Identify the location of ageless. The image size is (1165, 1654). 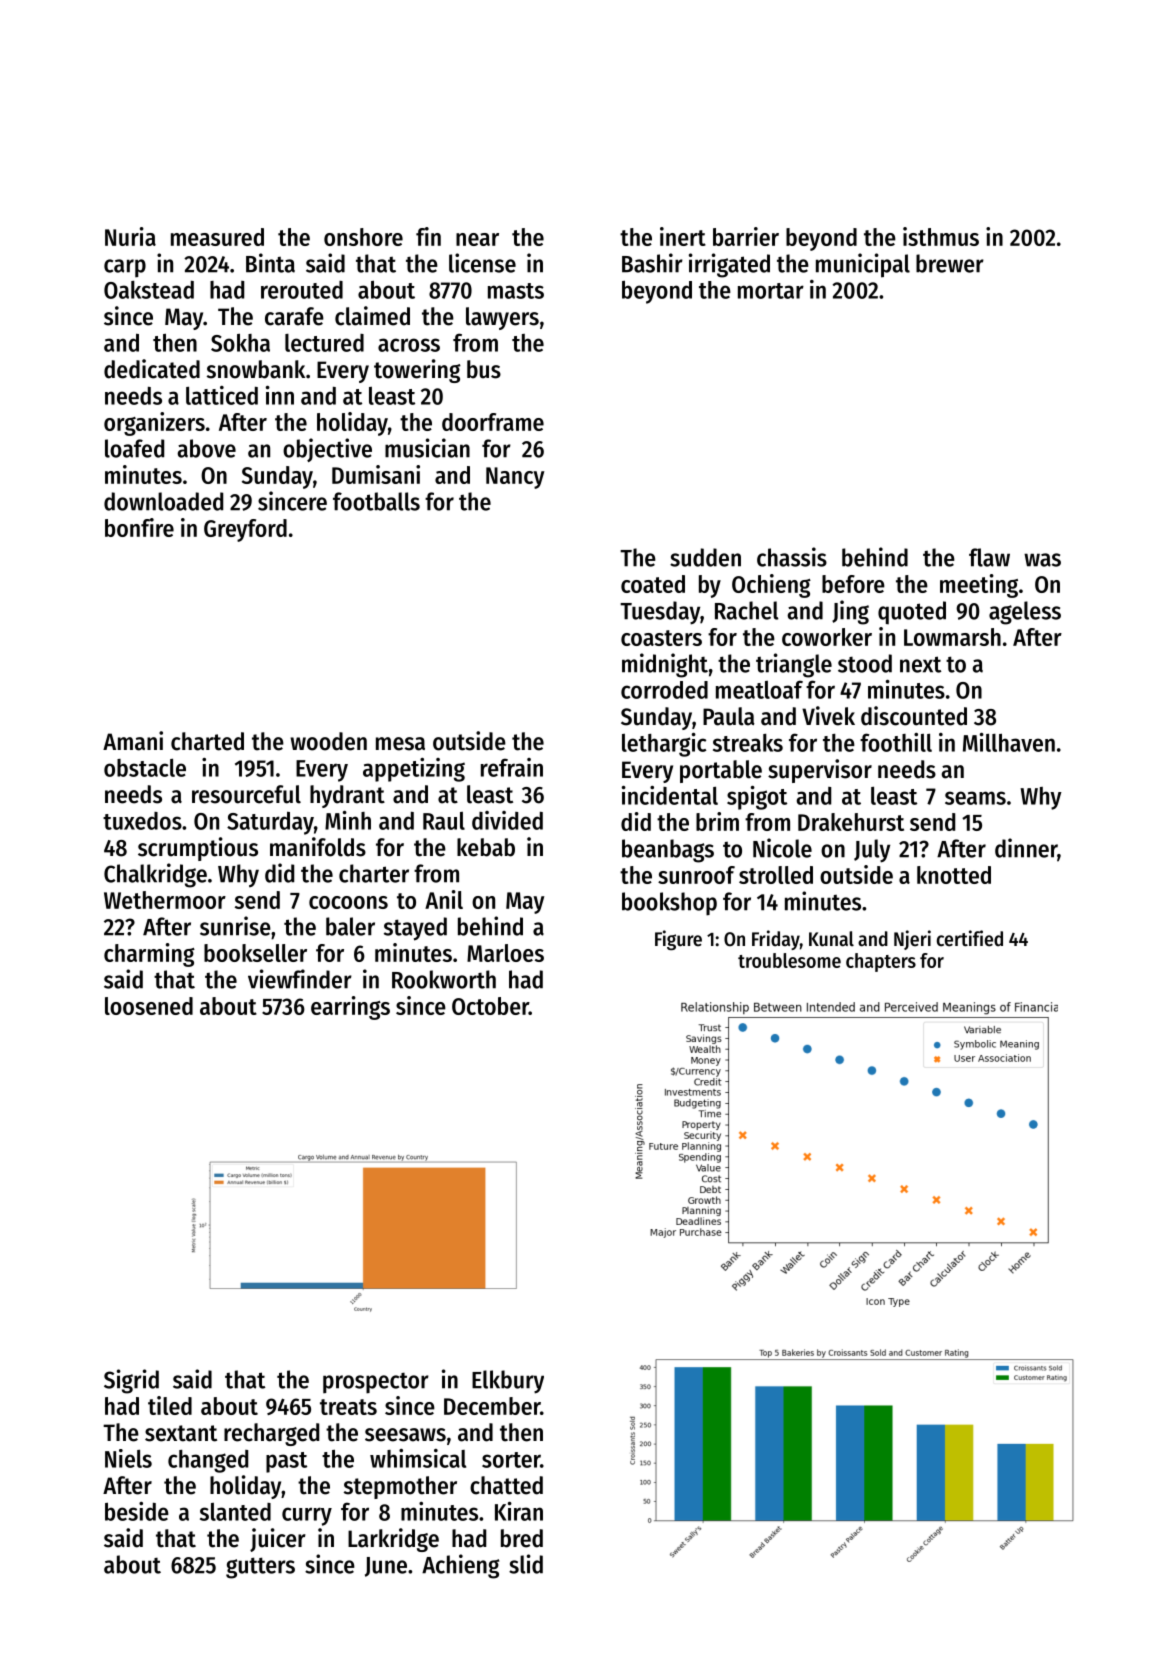
(1025, 613).
